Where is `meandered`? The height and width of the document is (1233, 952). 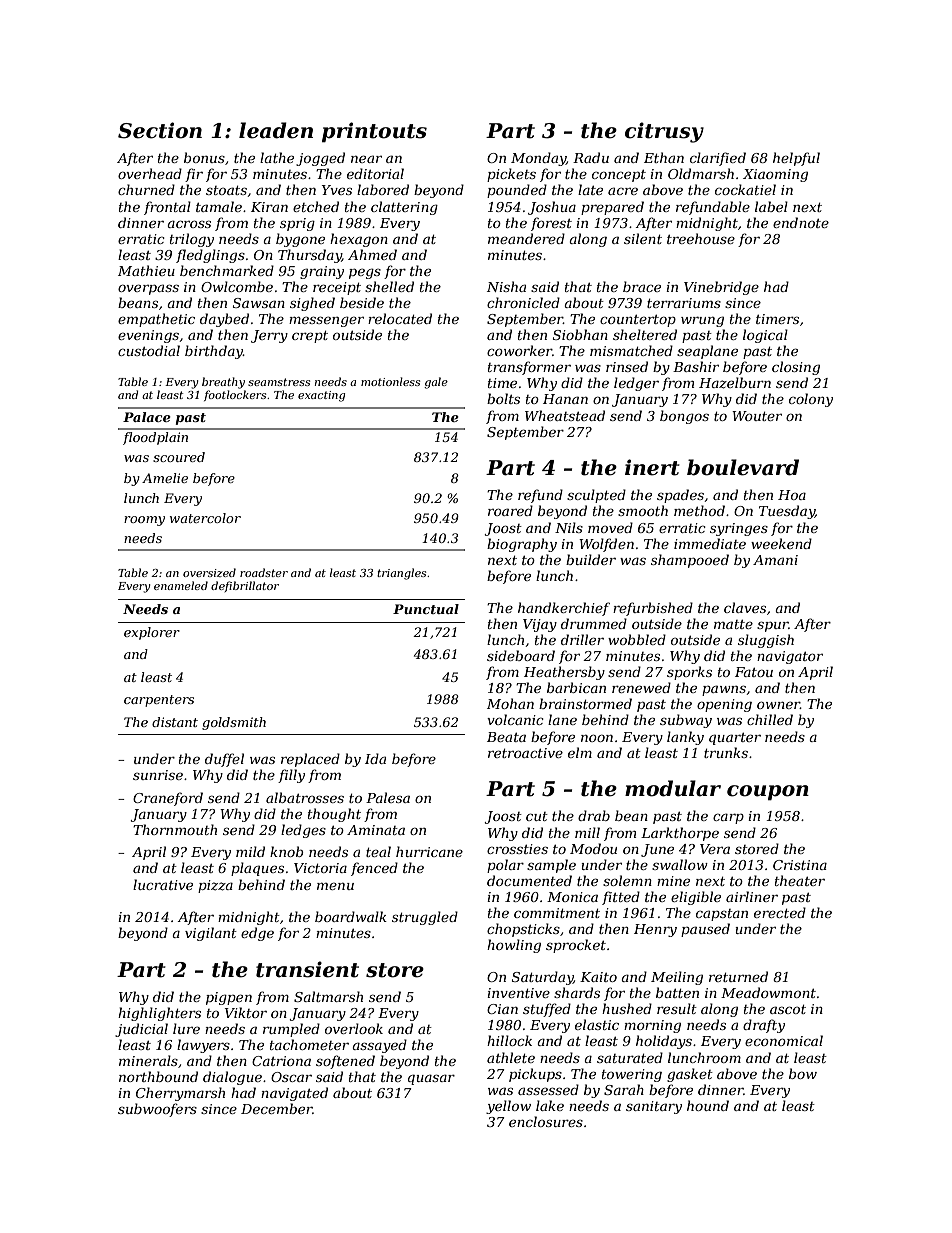
meandered is located at coordinates (526, 238).
